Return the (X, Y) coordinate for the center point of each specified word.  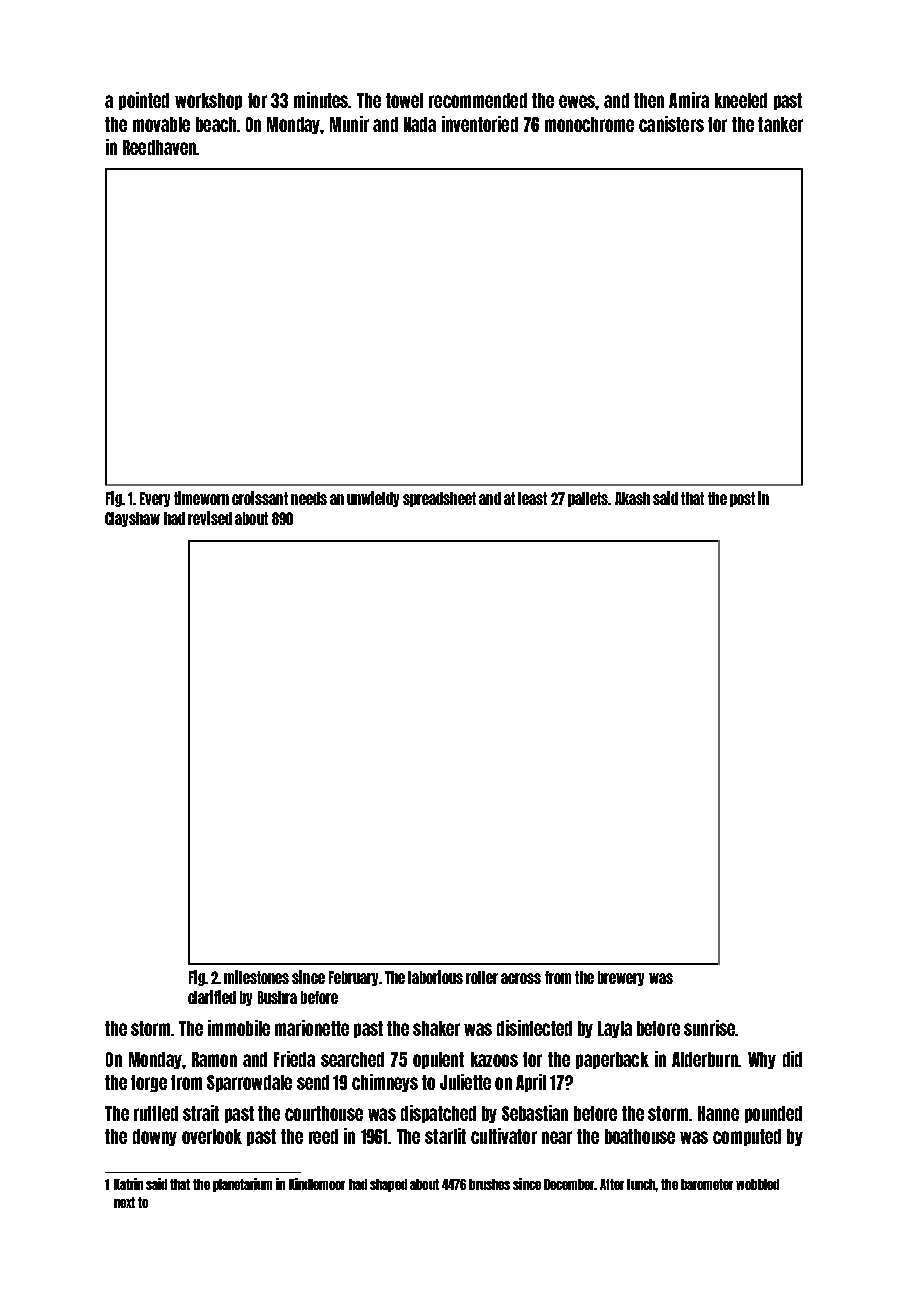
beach (216, 124)
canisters (671, 124)
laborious (435, 977)
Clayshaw (132, 519)
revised (210, 518)
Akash (632, 498)
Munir (349, 124)
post (742, 499)
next (124, 1202)
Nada (420, 124)
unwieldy (373, 499)
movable (161, 124)
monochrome (589, 124)
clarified (212, 997)
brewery (621, 978)
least (532, 498)
